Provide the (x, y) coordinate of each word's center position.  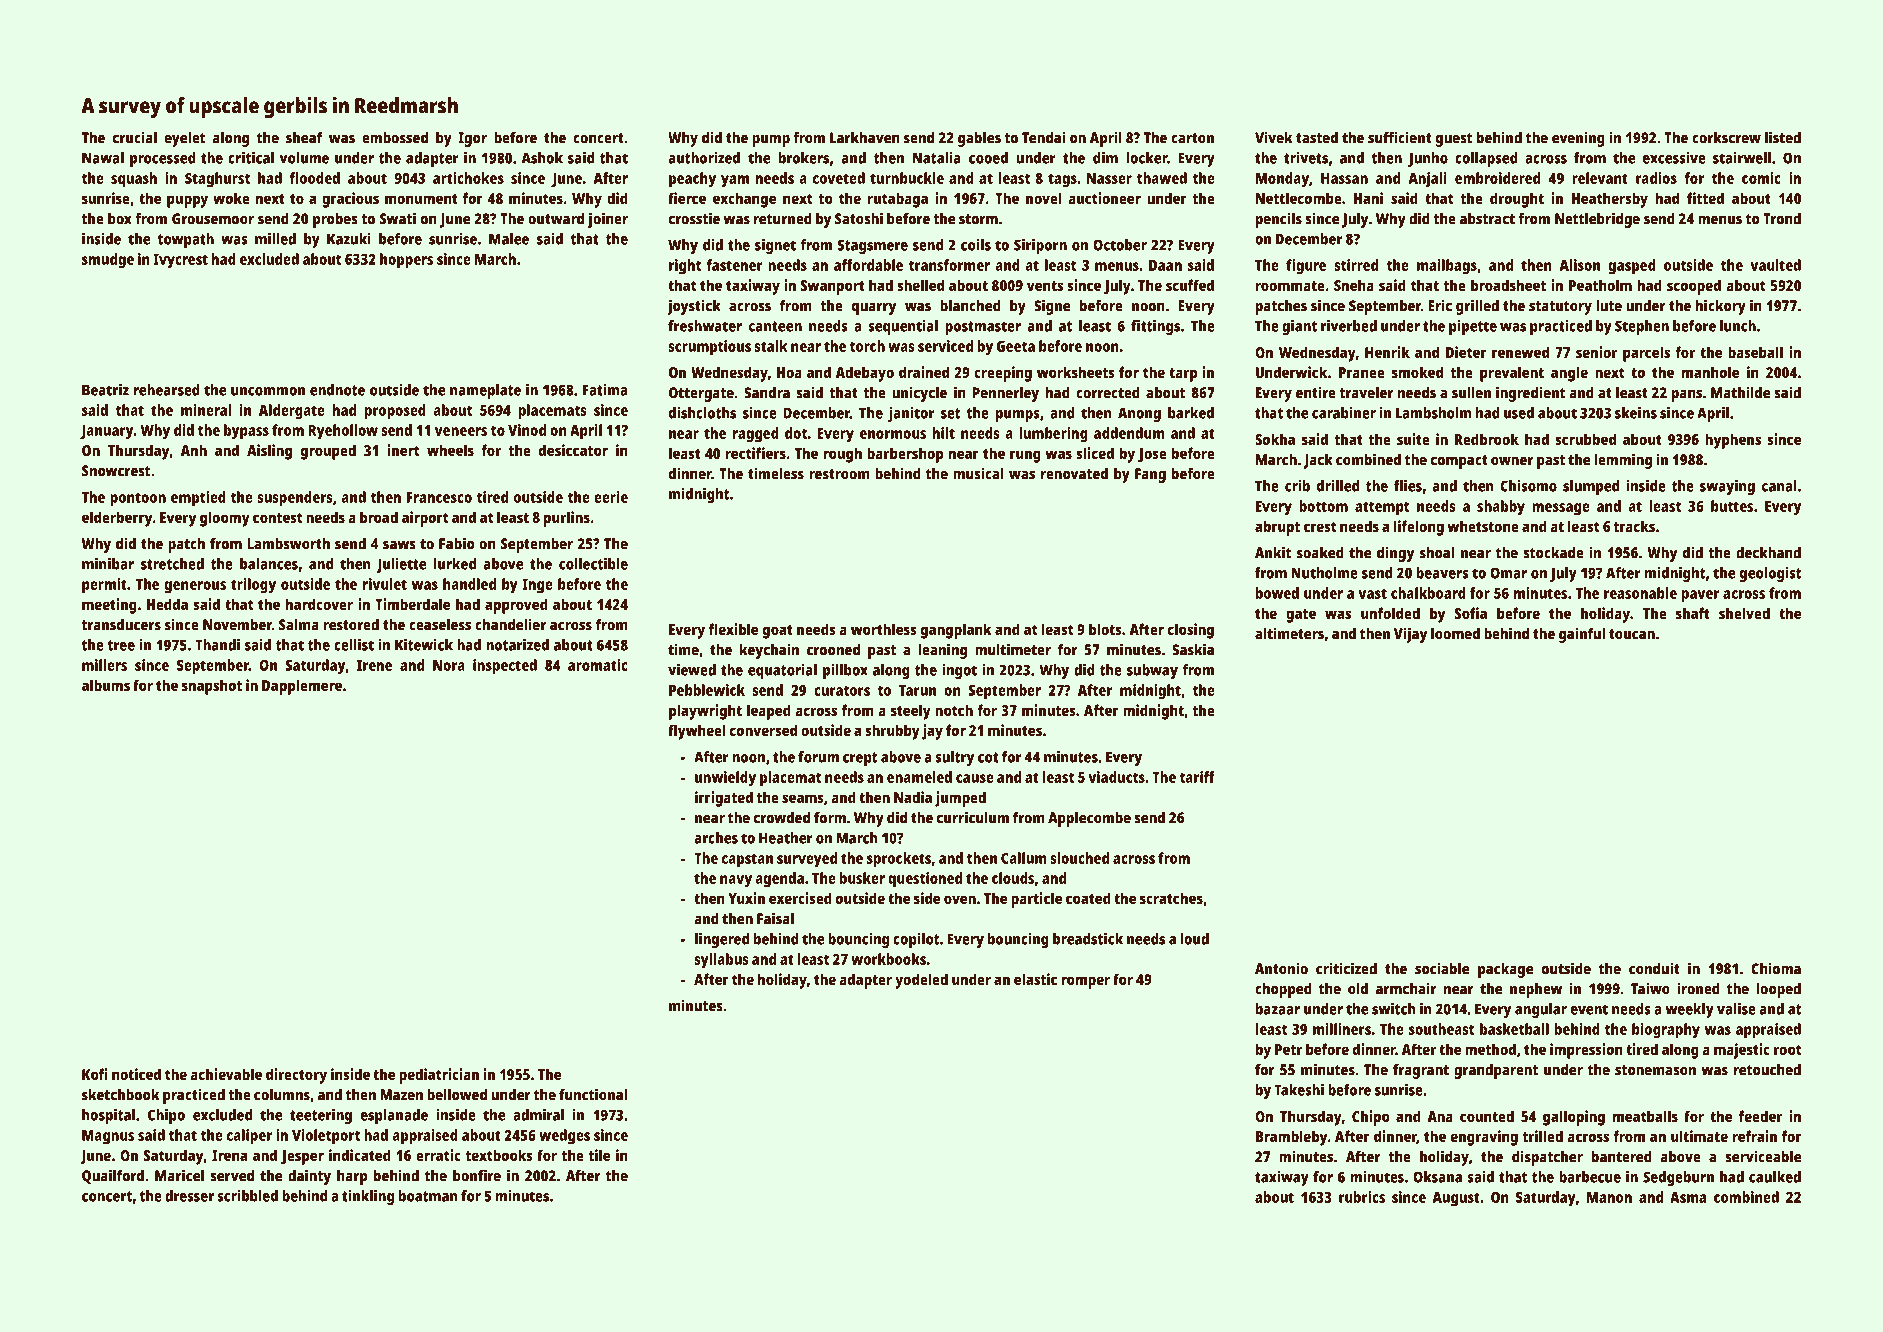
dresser (189, 1196)
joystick (694, 307)
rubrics (1362, 1197)
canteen (775, 326)
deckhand (1768, 553)
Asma (1688, 1197)
